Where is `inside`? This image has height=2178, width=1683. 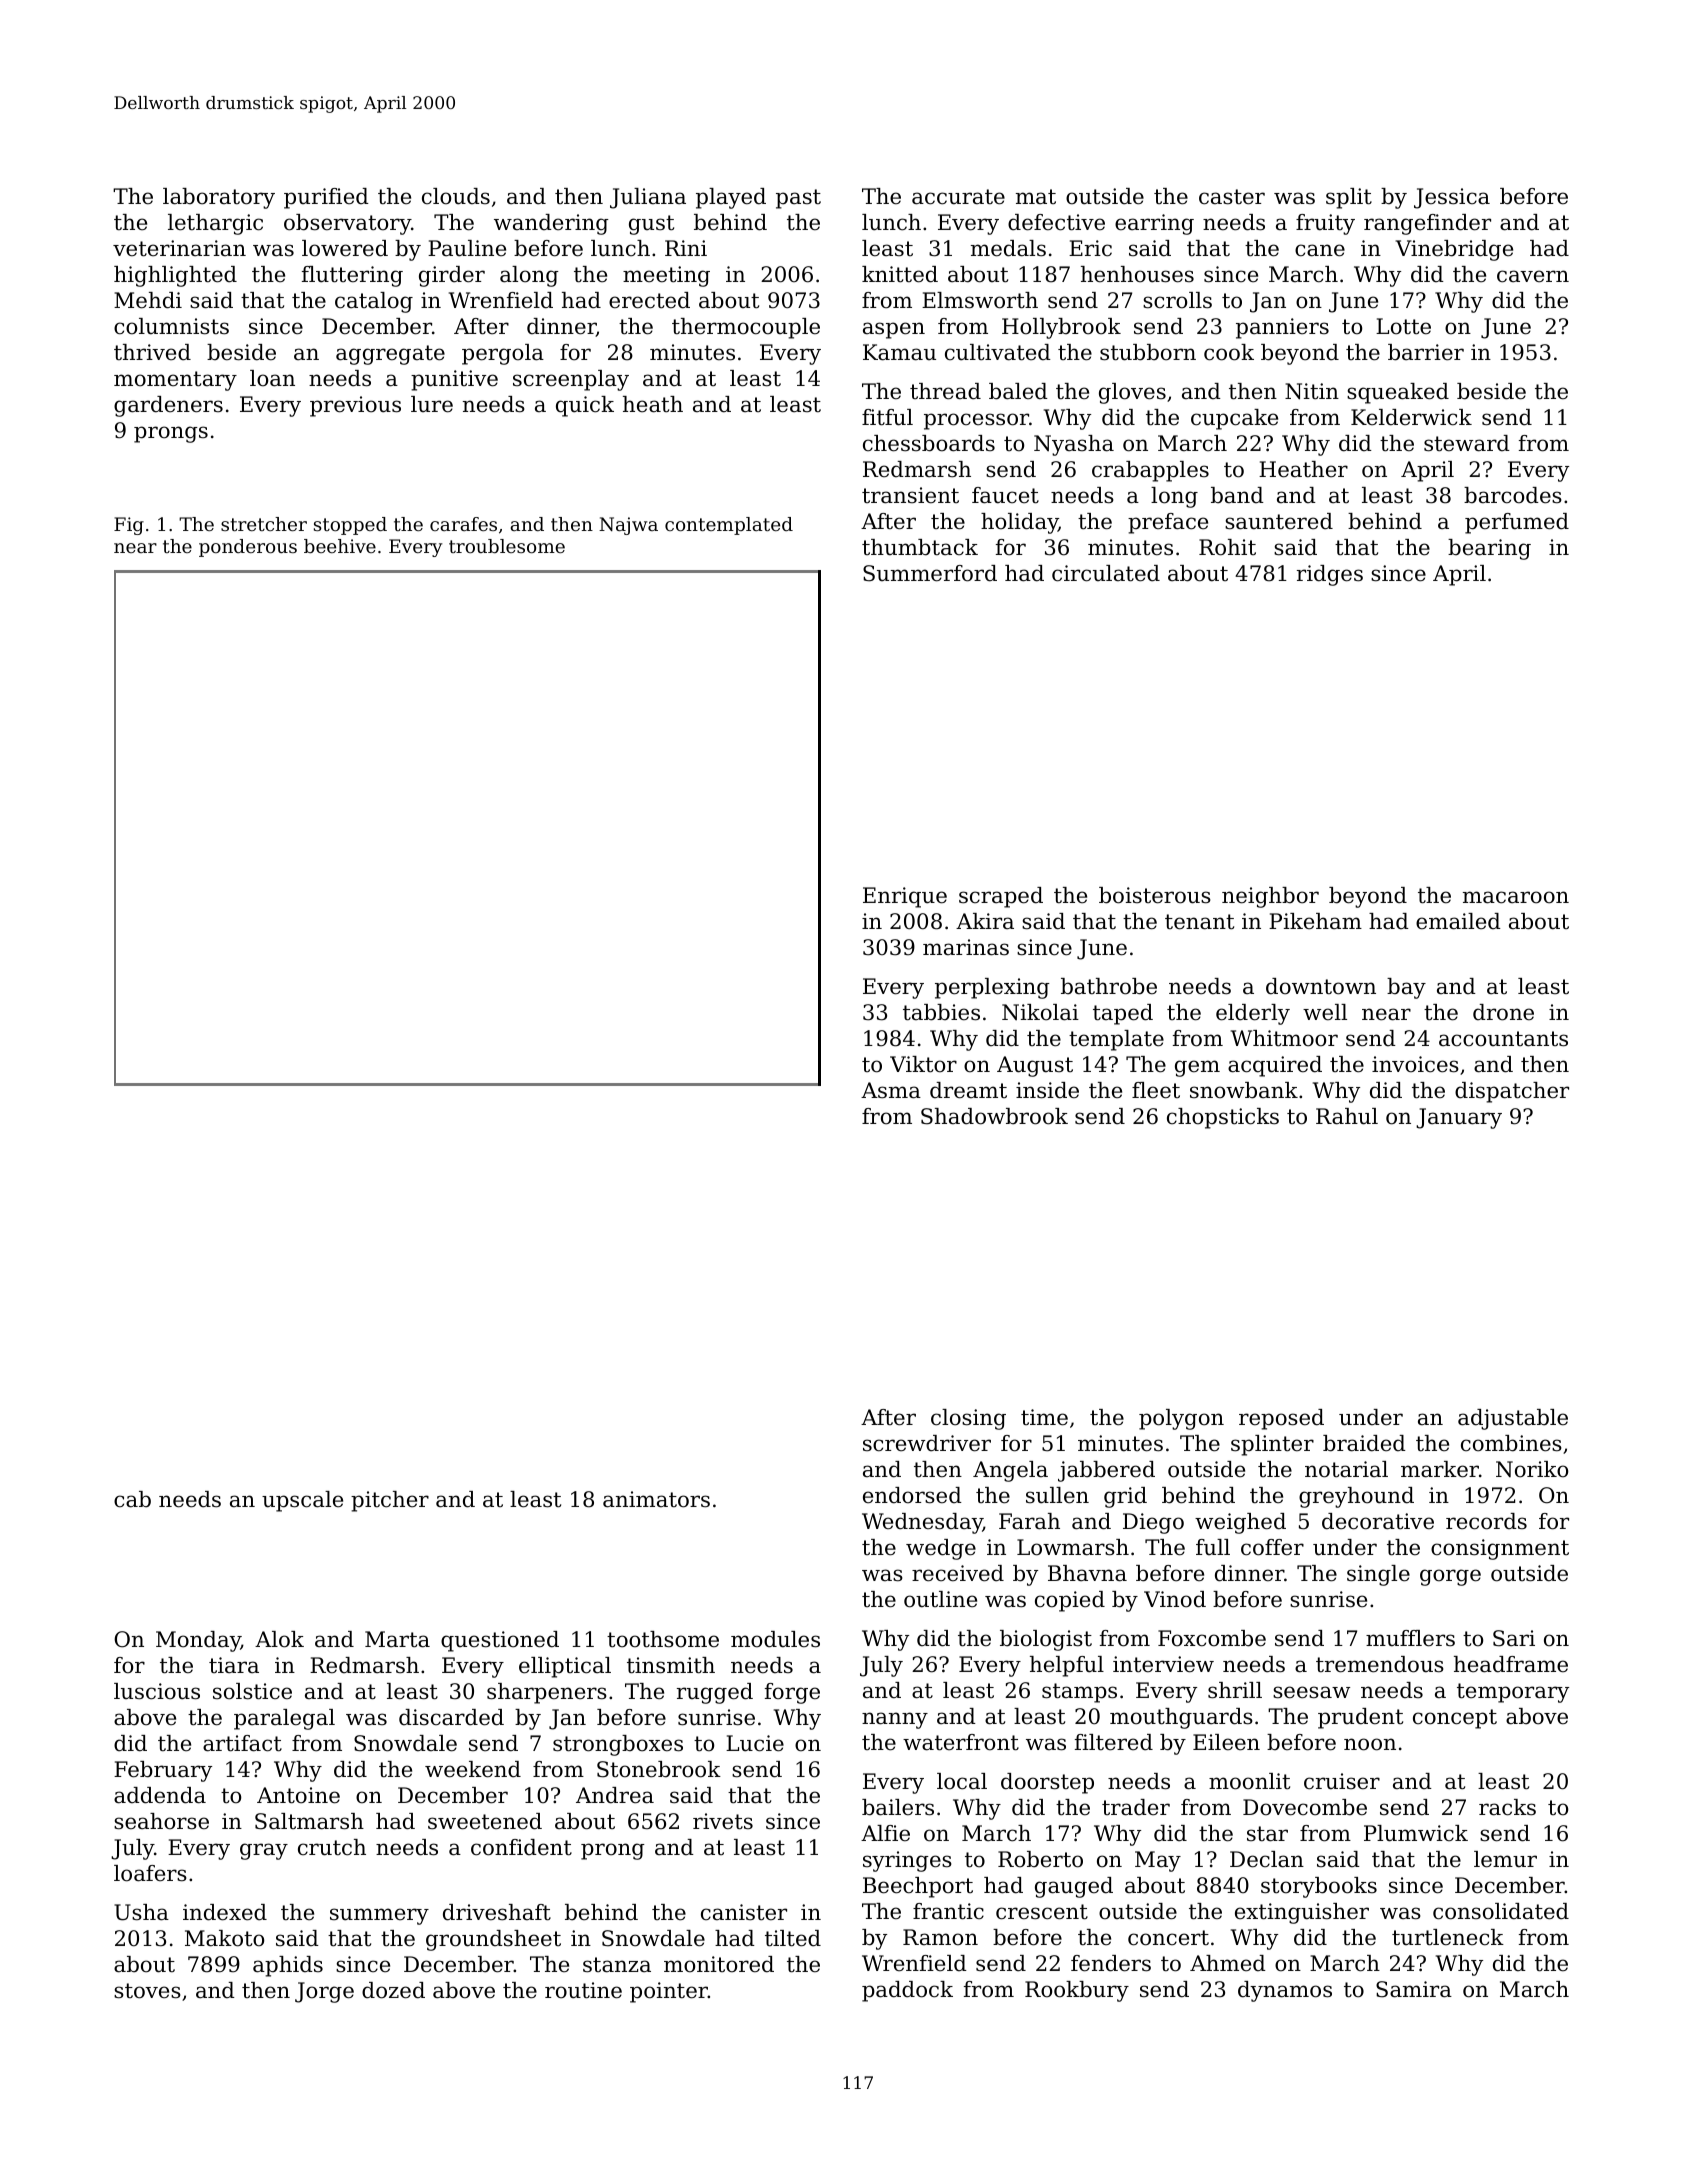 inside is located at coordinates (1047, 1090).
